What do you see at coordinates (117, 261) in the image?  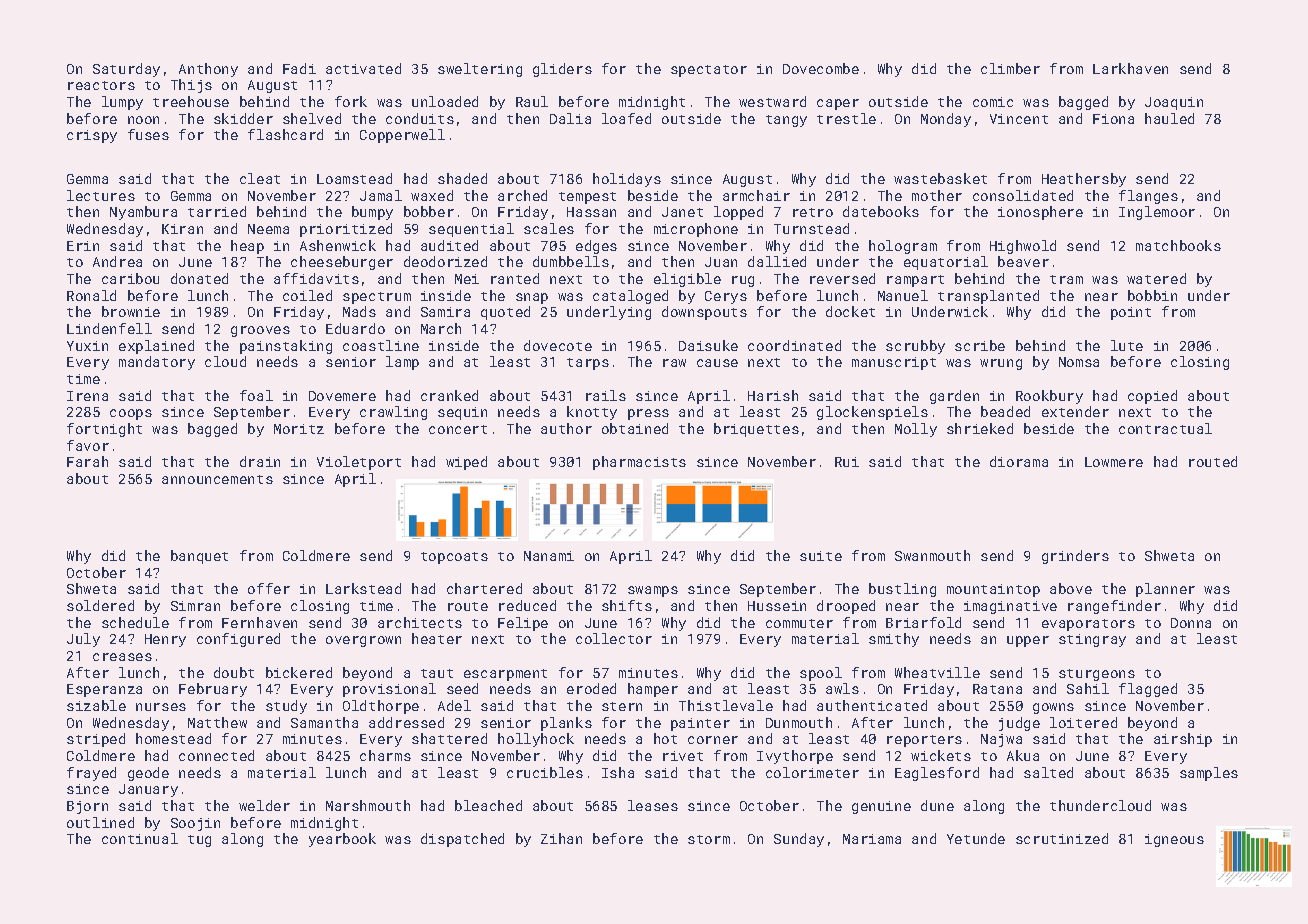 I see `Andrea` at bounding box center [117, 261].
